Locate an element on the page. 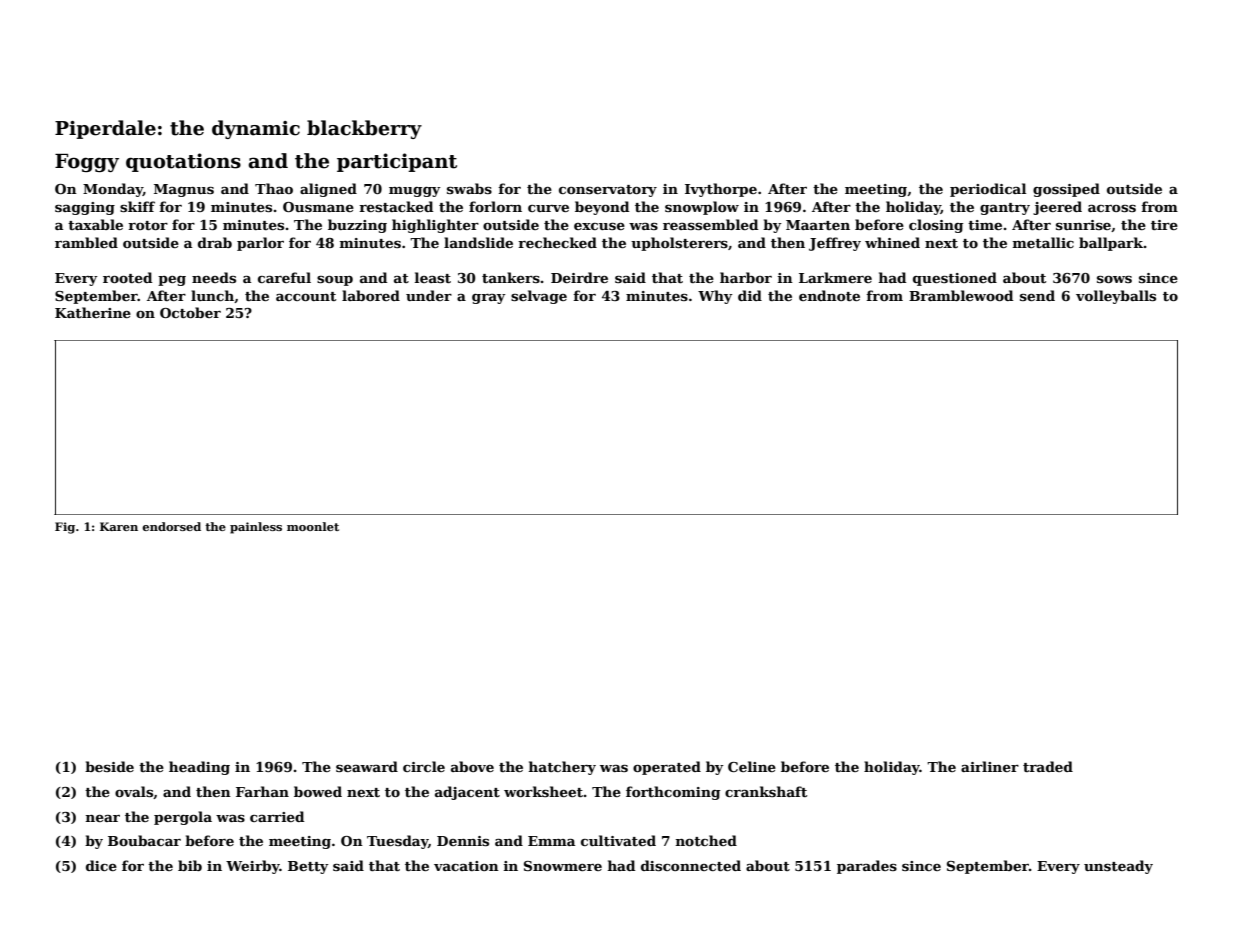  Ivythorpe is located at coordinates (721, 190).
